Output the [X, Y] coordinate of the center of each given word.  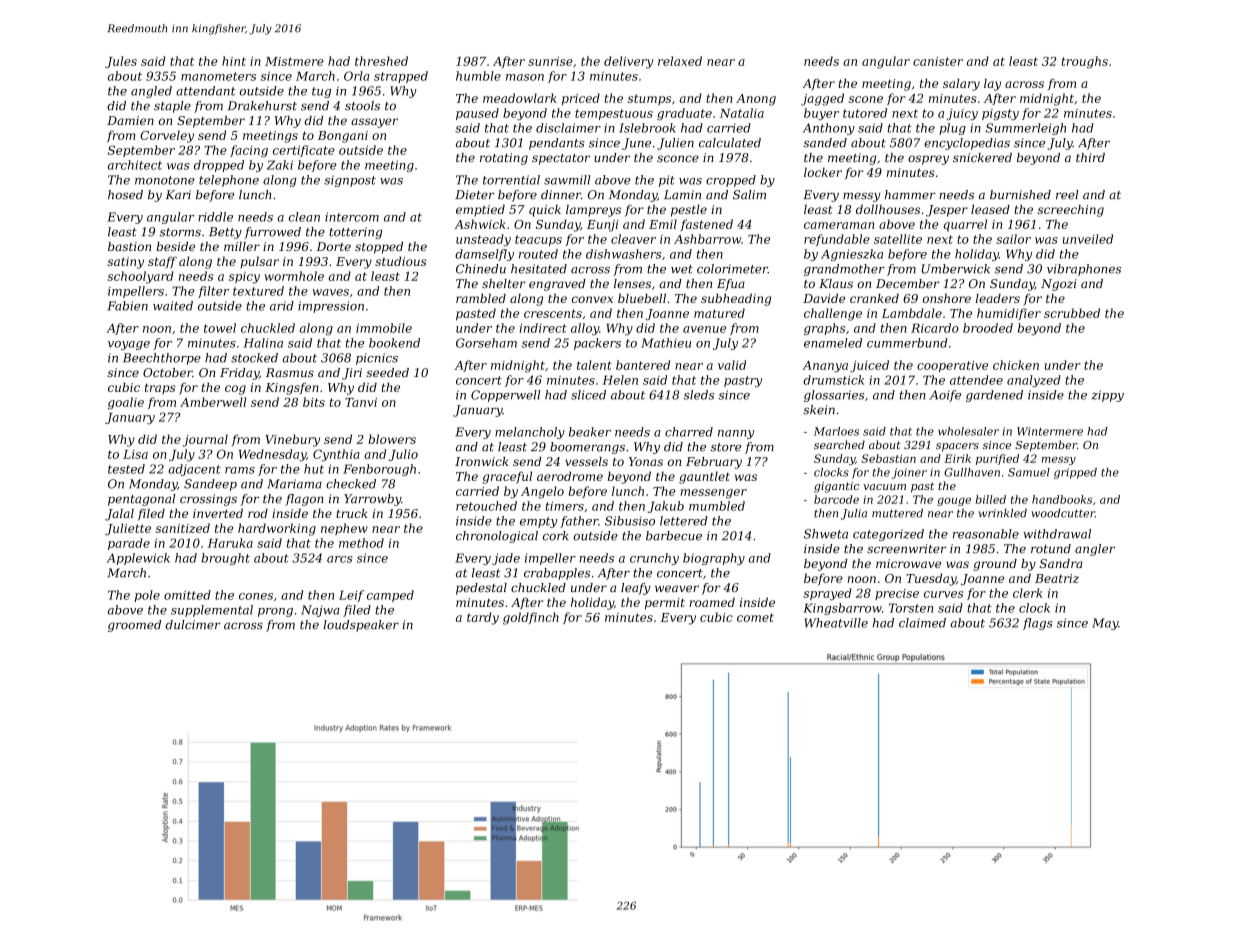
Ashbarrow [707, 239]
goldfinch [531, 618]
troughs [1084, 62]
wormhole [294, 276]
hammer [910, 195]
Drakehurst [262, 106]
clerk [1028, 593]
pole [147, 596]
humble [478, 76]
